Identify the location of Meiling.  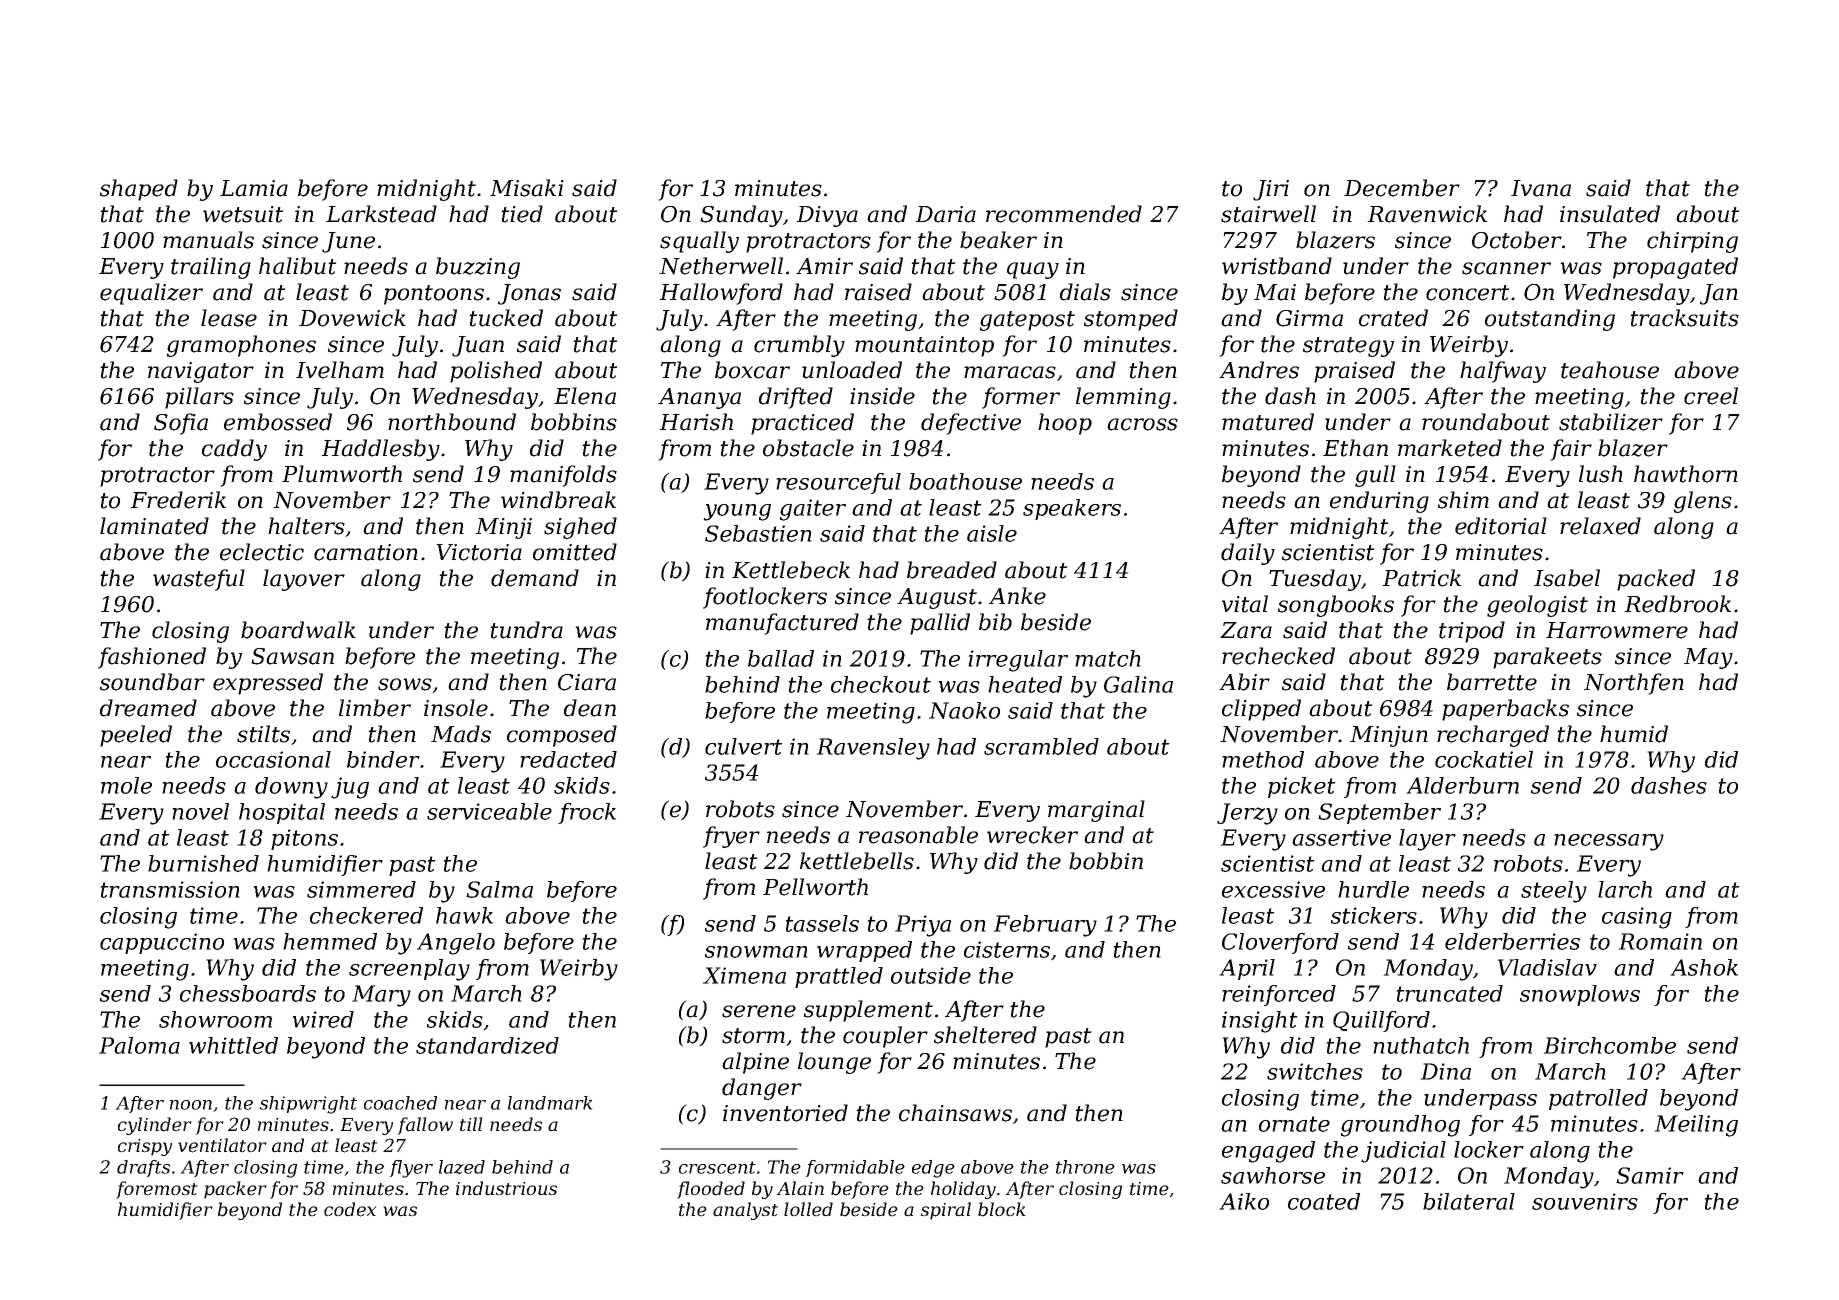
(1696, 1126).
